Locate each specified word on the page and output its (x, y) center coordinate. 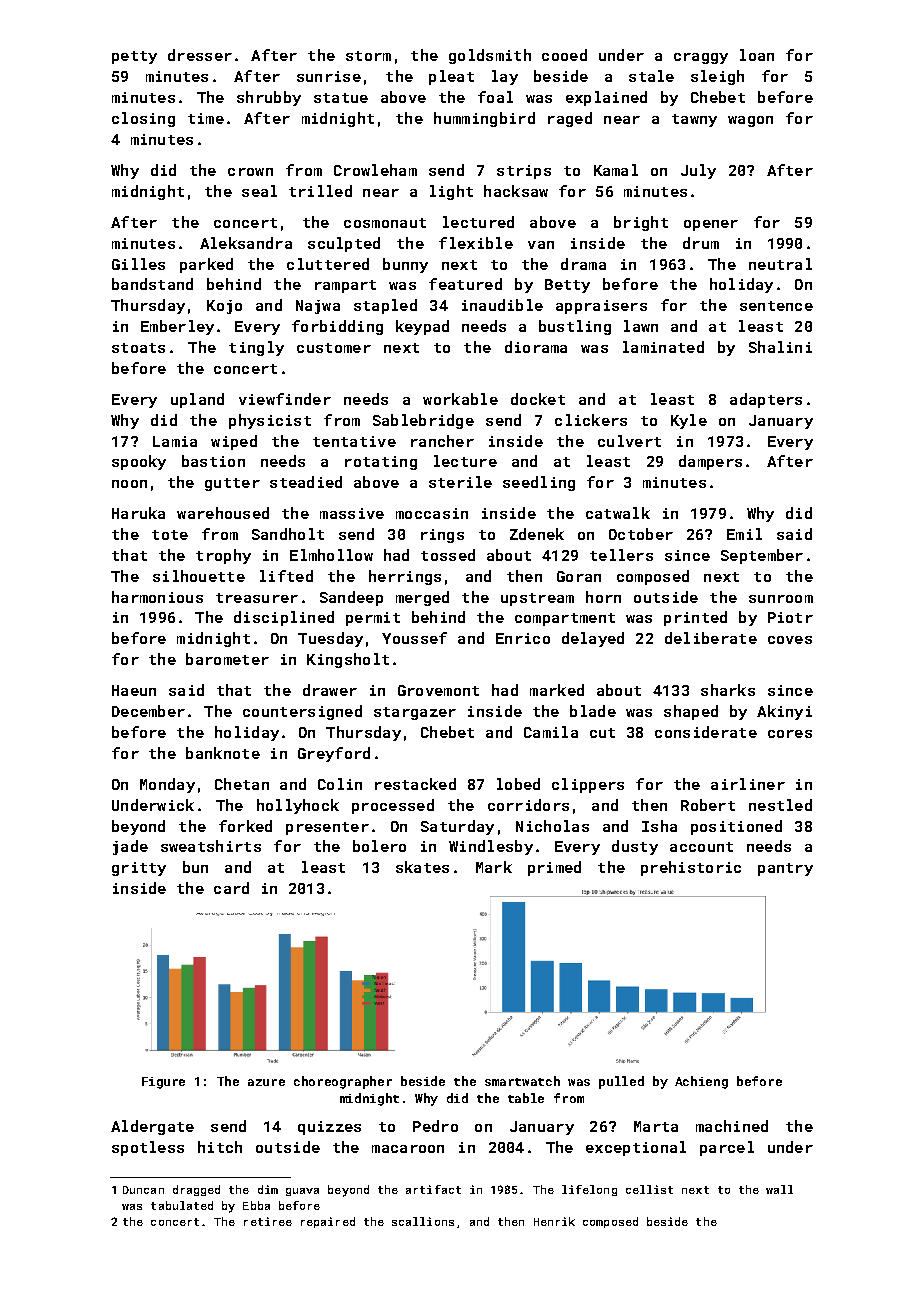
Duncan (143, 1190)
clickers (591, 420)
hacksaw (516, 191)
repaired (328, 1222)
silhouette (199, 576)
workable (460, 399)
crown (250, 172)
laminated (663, 347)
